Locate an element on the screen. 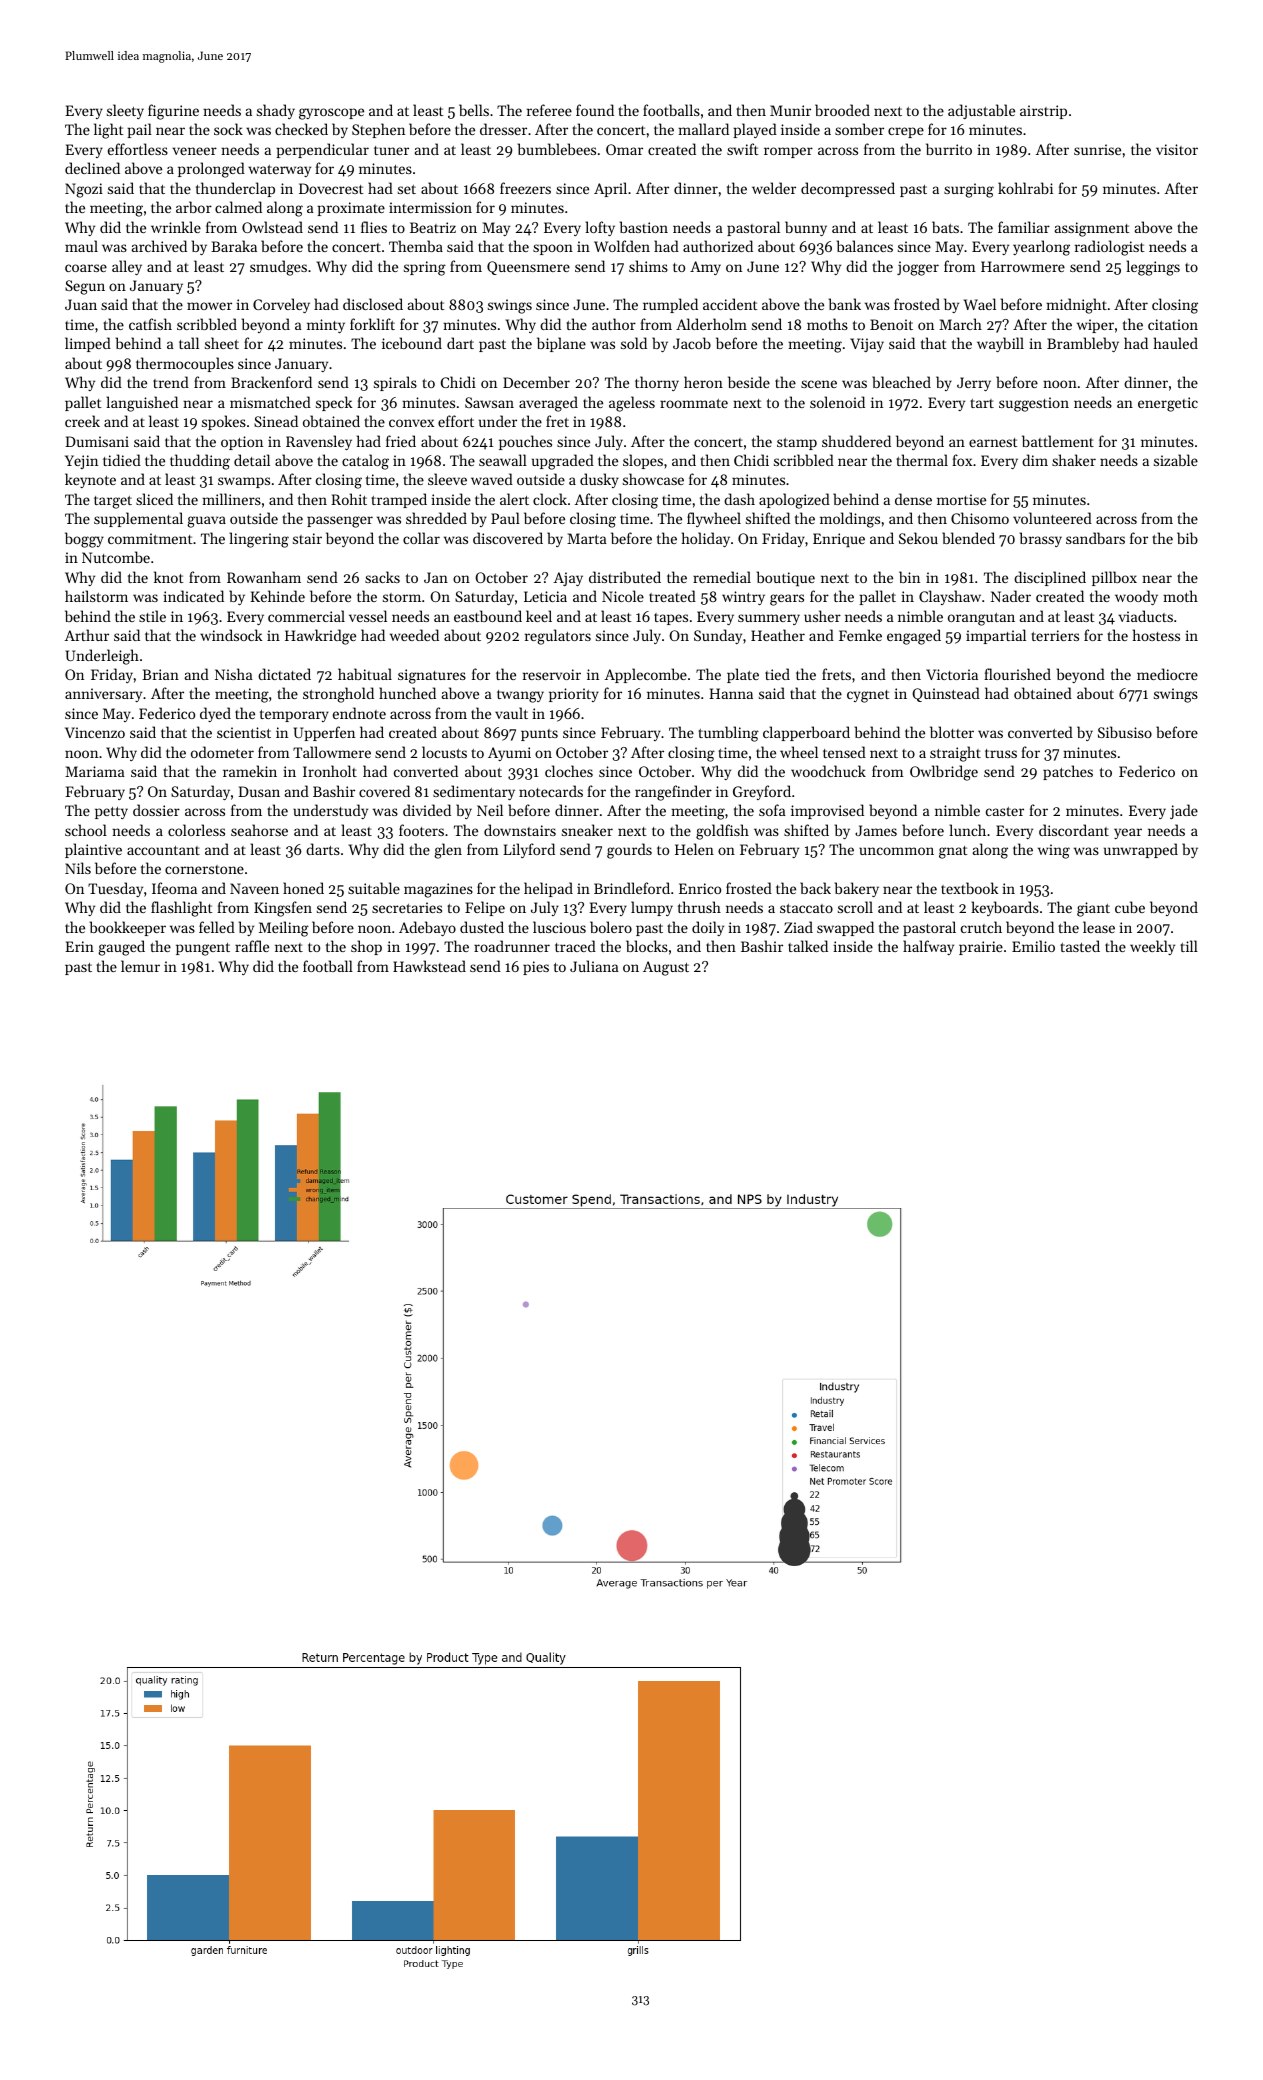  radiologist is located at coordinates (1110, 248).
